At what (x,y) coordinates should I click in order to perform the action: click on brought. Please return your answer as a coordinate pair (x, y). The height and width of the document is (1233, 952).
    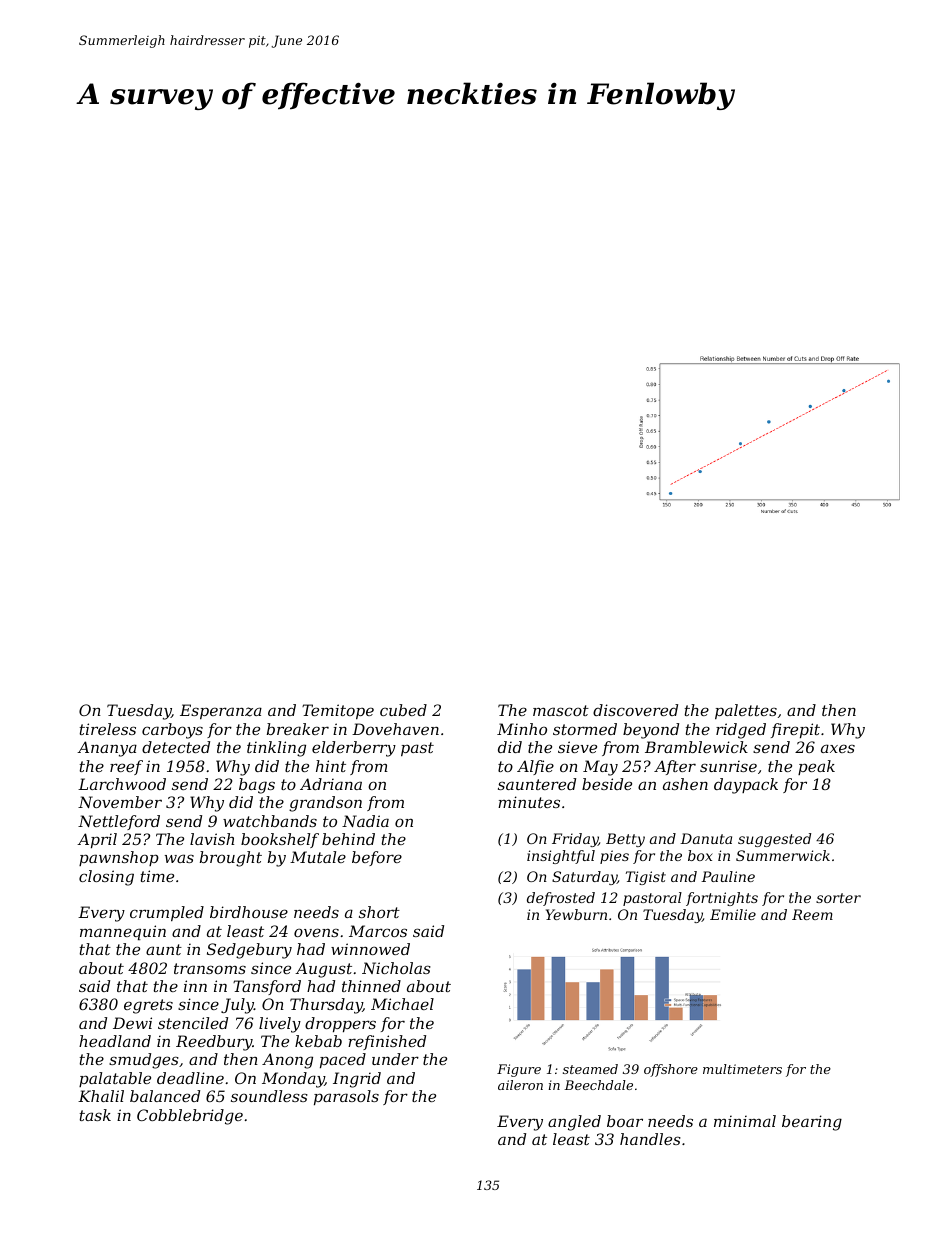
    Looking at the image, I should click on (231, 859).
